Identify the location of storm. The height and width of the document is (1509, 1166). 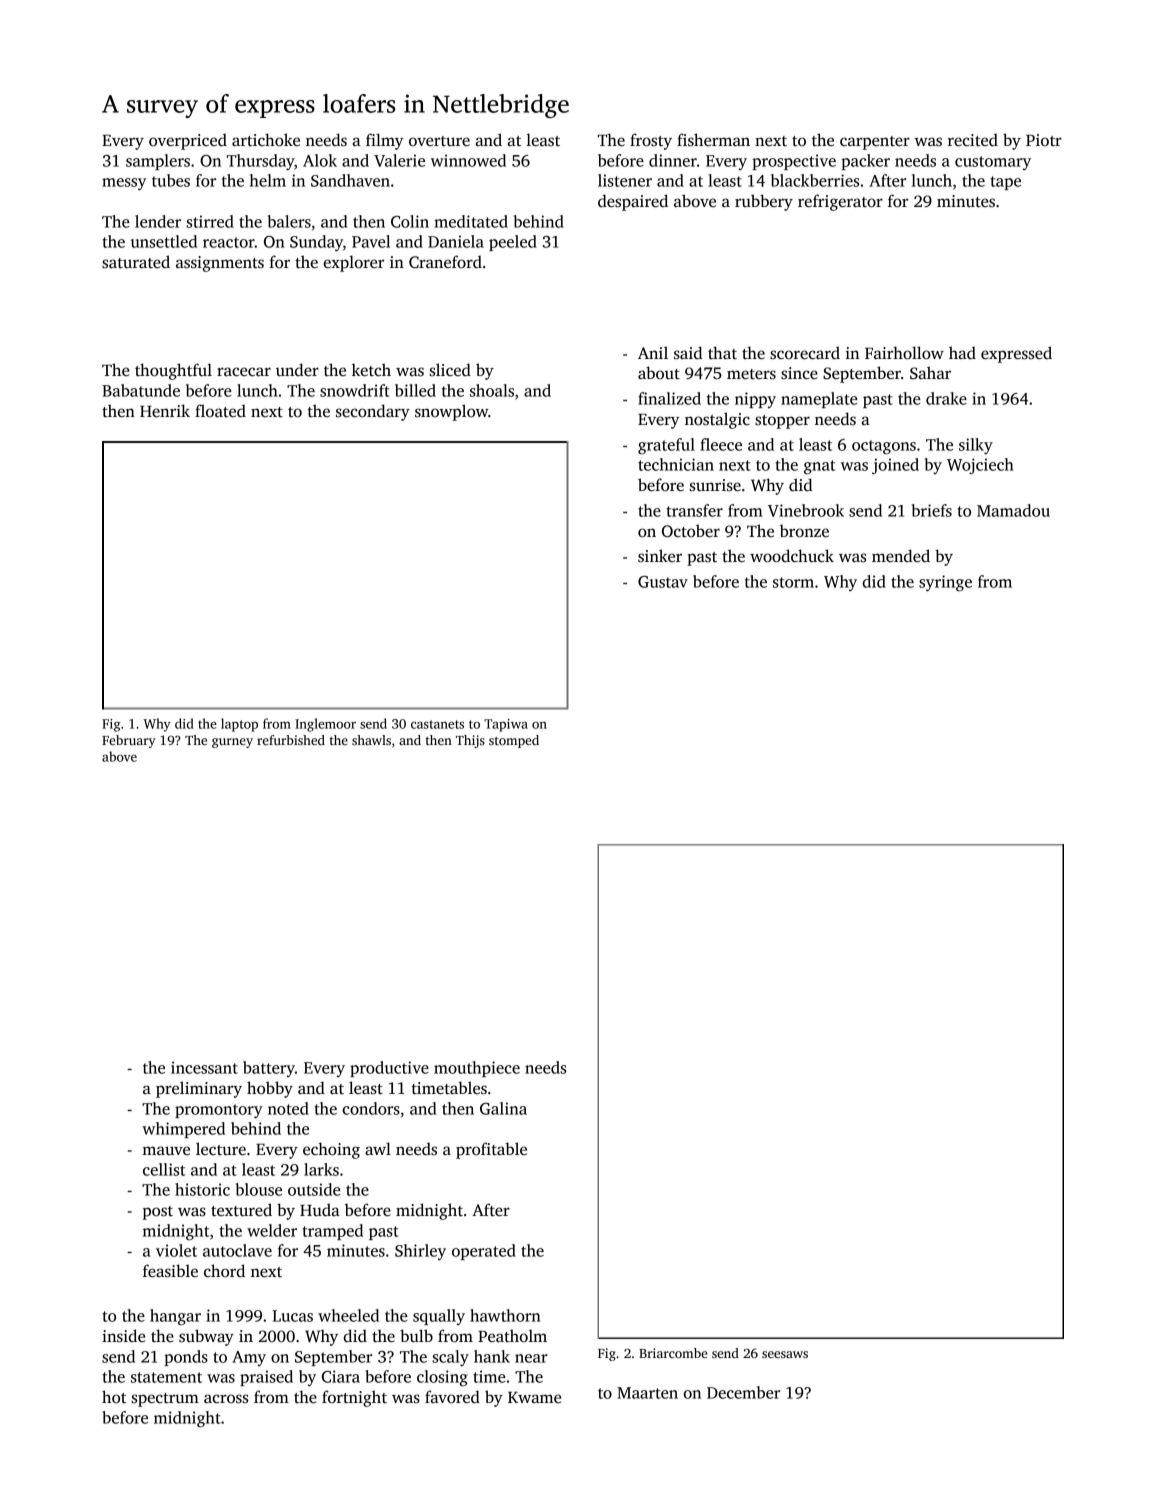
(793, 582).
